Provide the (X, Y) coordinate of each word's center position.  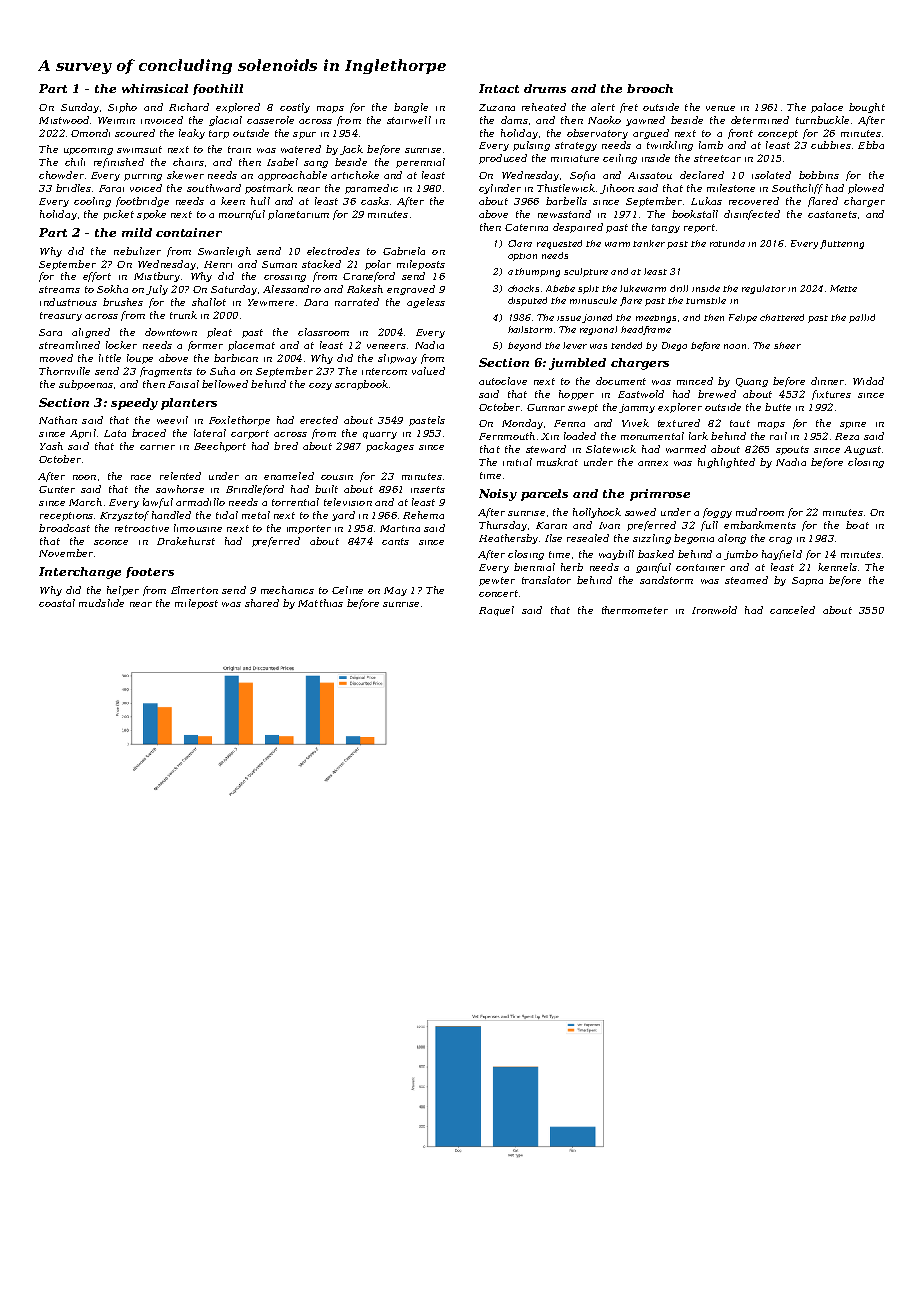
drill (679, 288)
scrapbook (361, 385)
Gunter (57, 489)
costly (295, 108)
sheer (787, 345)
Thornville (64, 371)
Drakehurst (186, 541)
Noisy (498, 495)
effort (97, 277)
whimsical (155, 88)
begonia (694, 539)
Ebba (871, 145)
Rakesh (365, 289)
